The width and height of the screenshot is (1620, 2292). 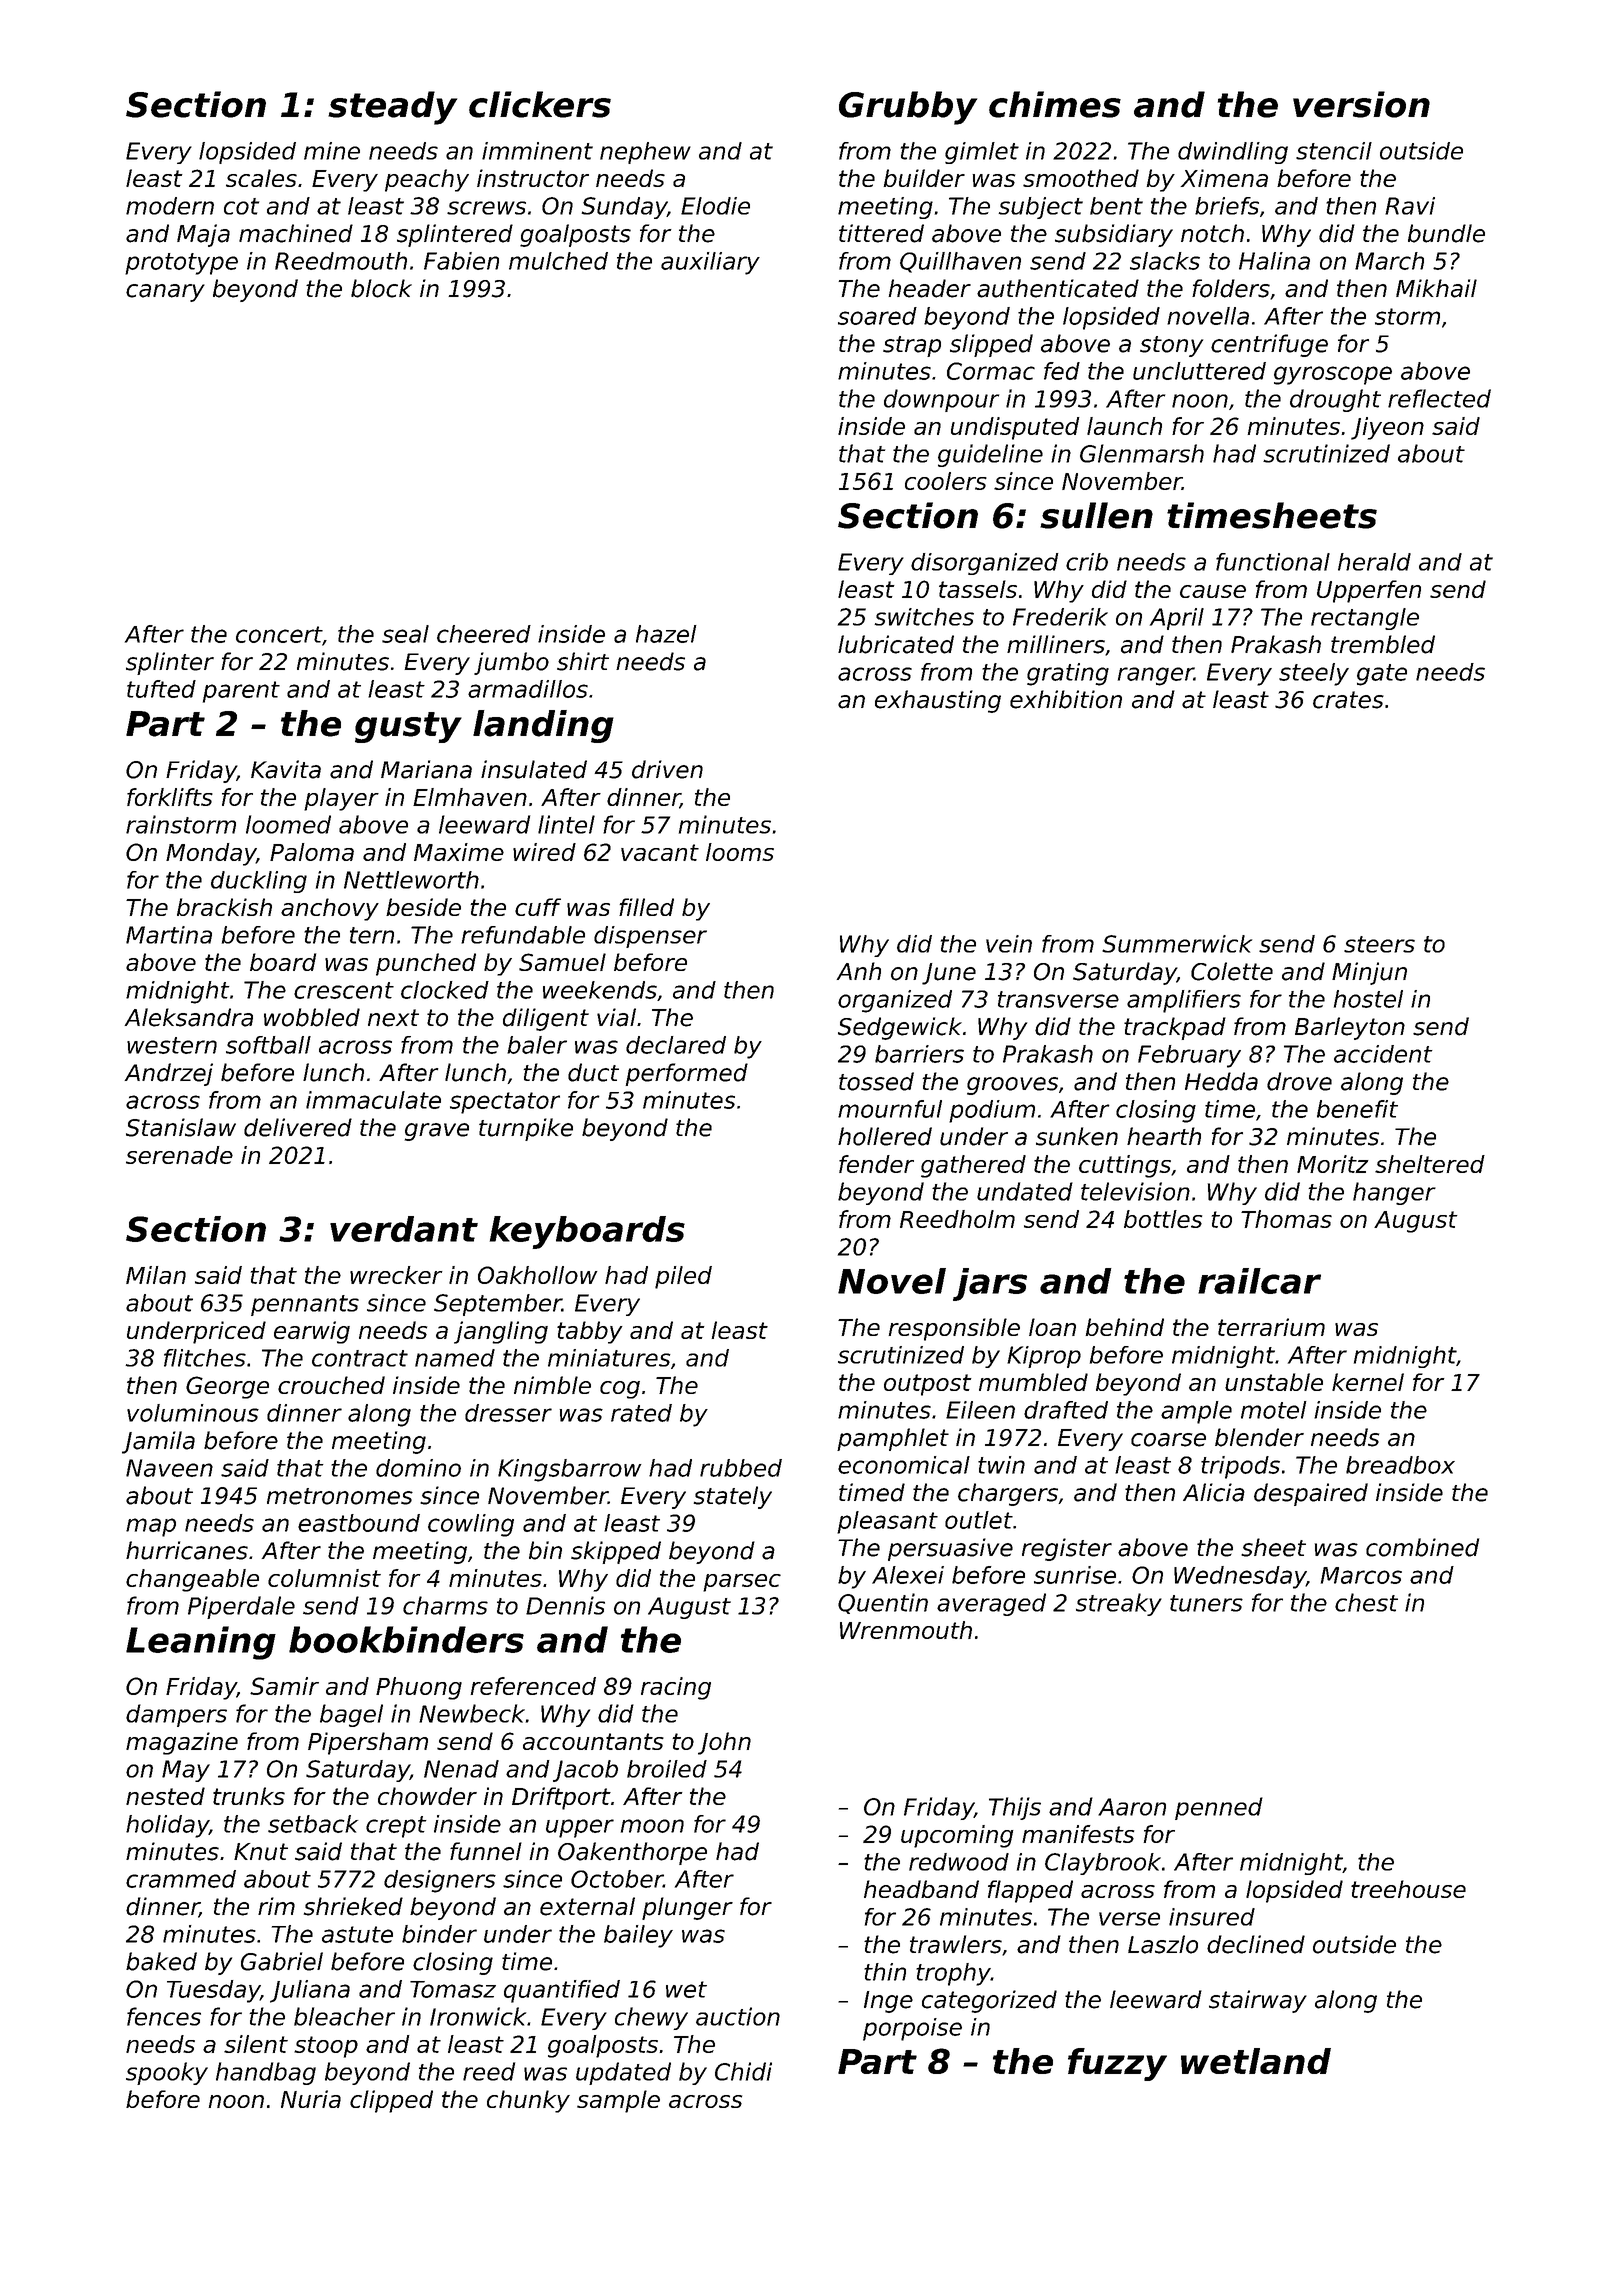 I want to click on clickers, so click(x=540, y=104).
